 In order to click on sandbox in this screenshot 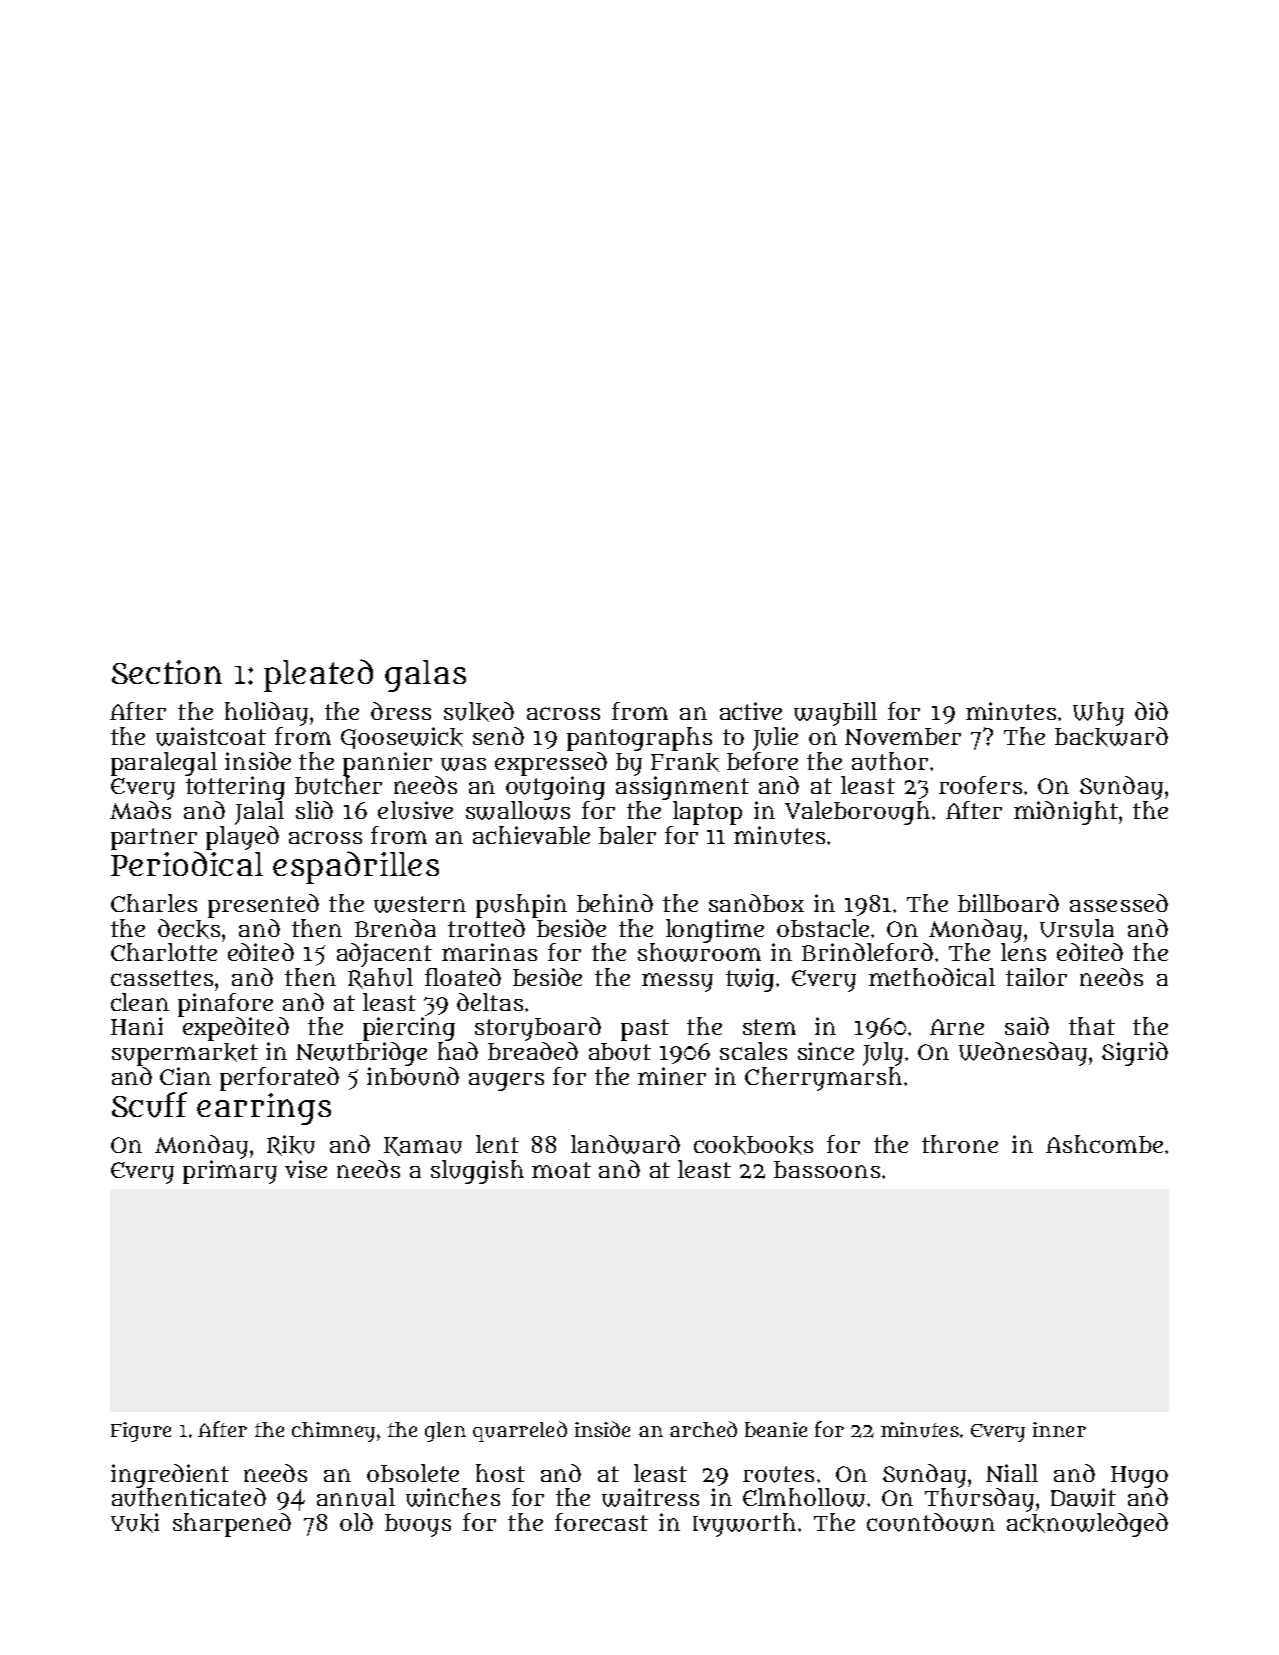, I will do `click(756, 903)`.
